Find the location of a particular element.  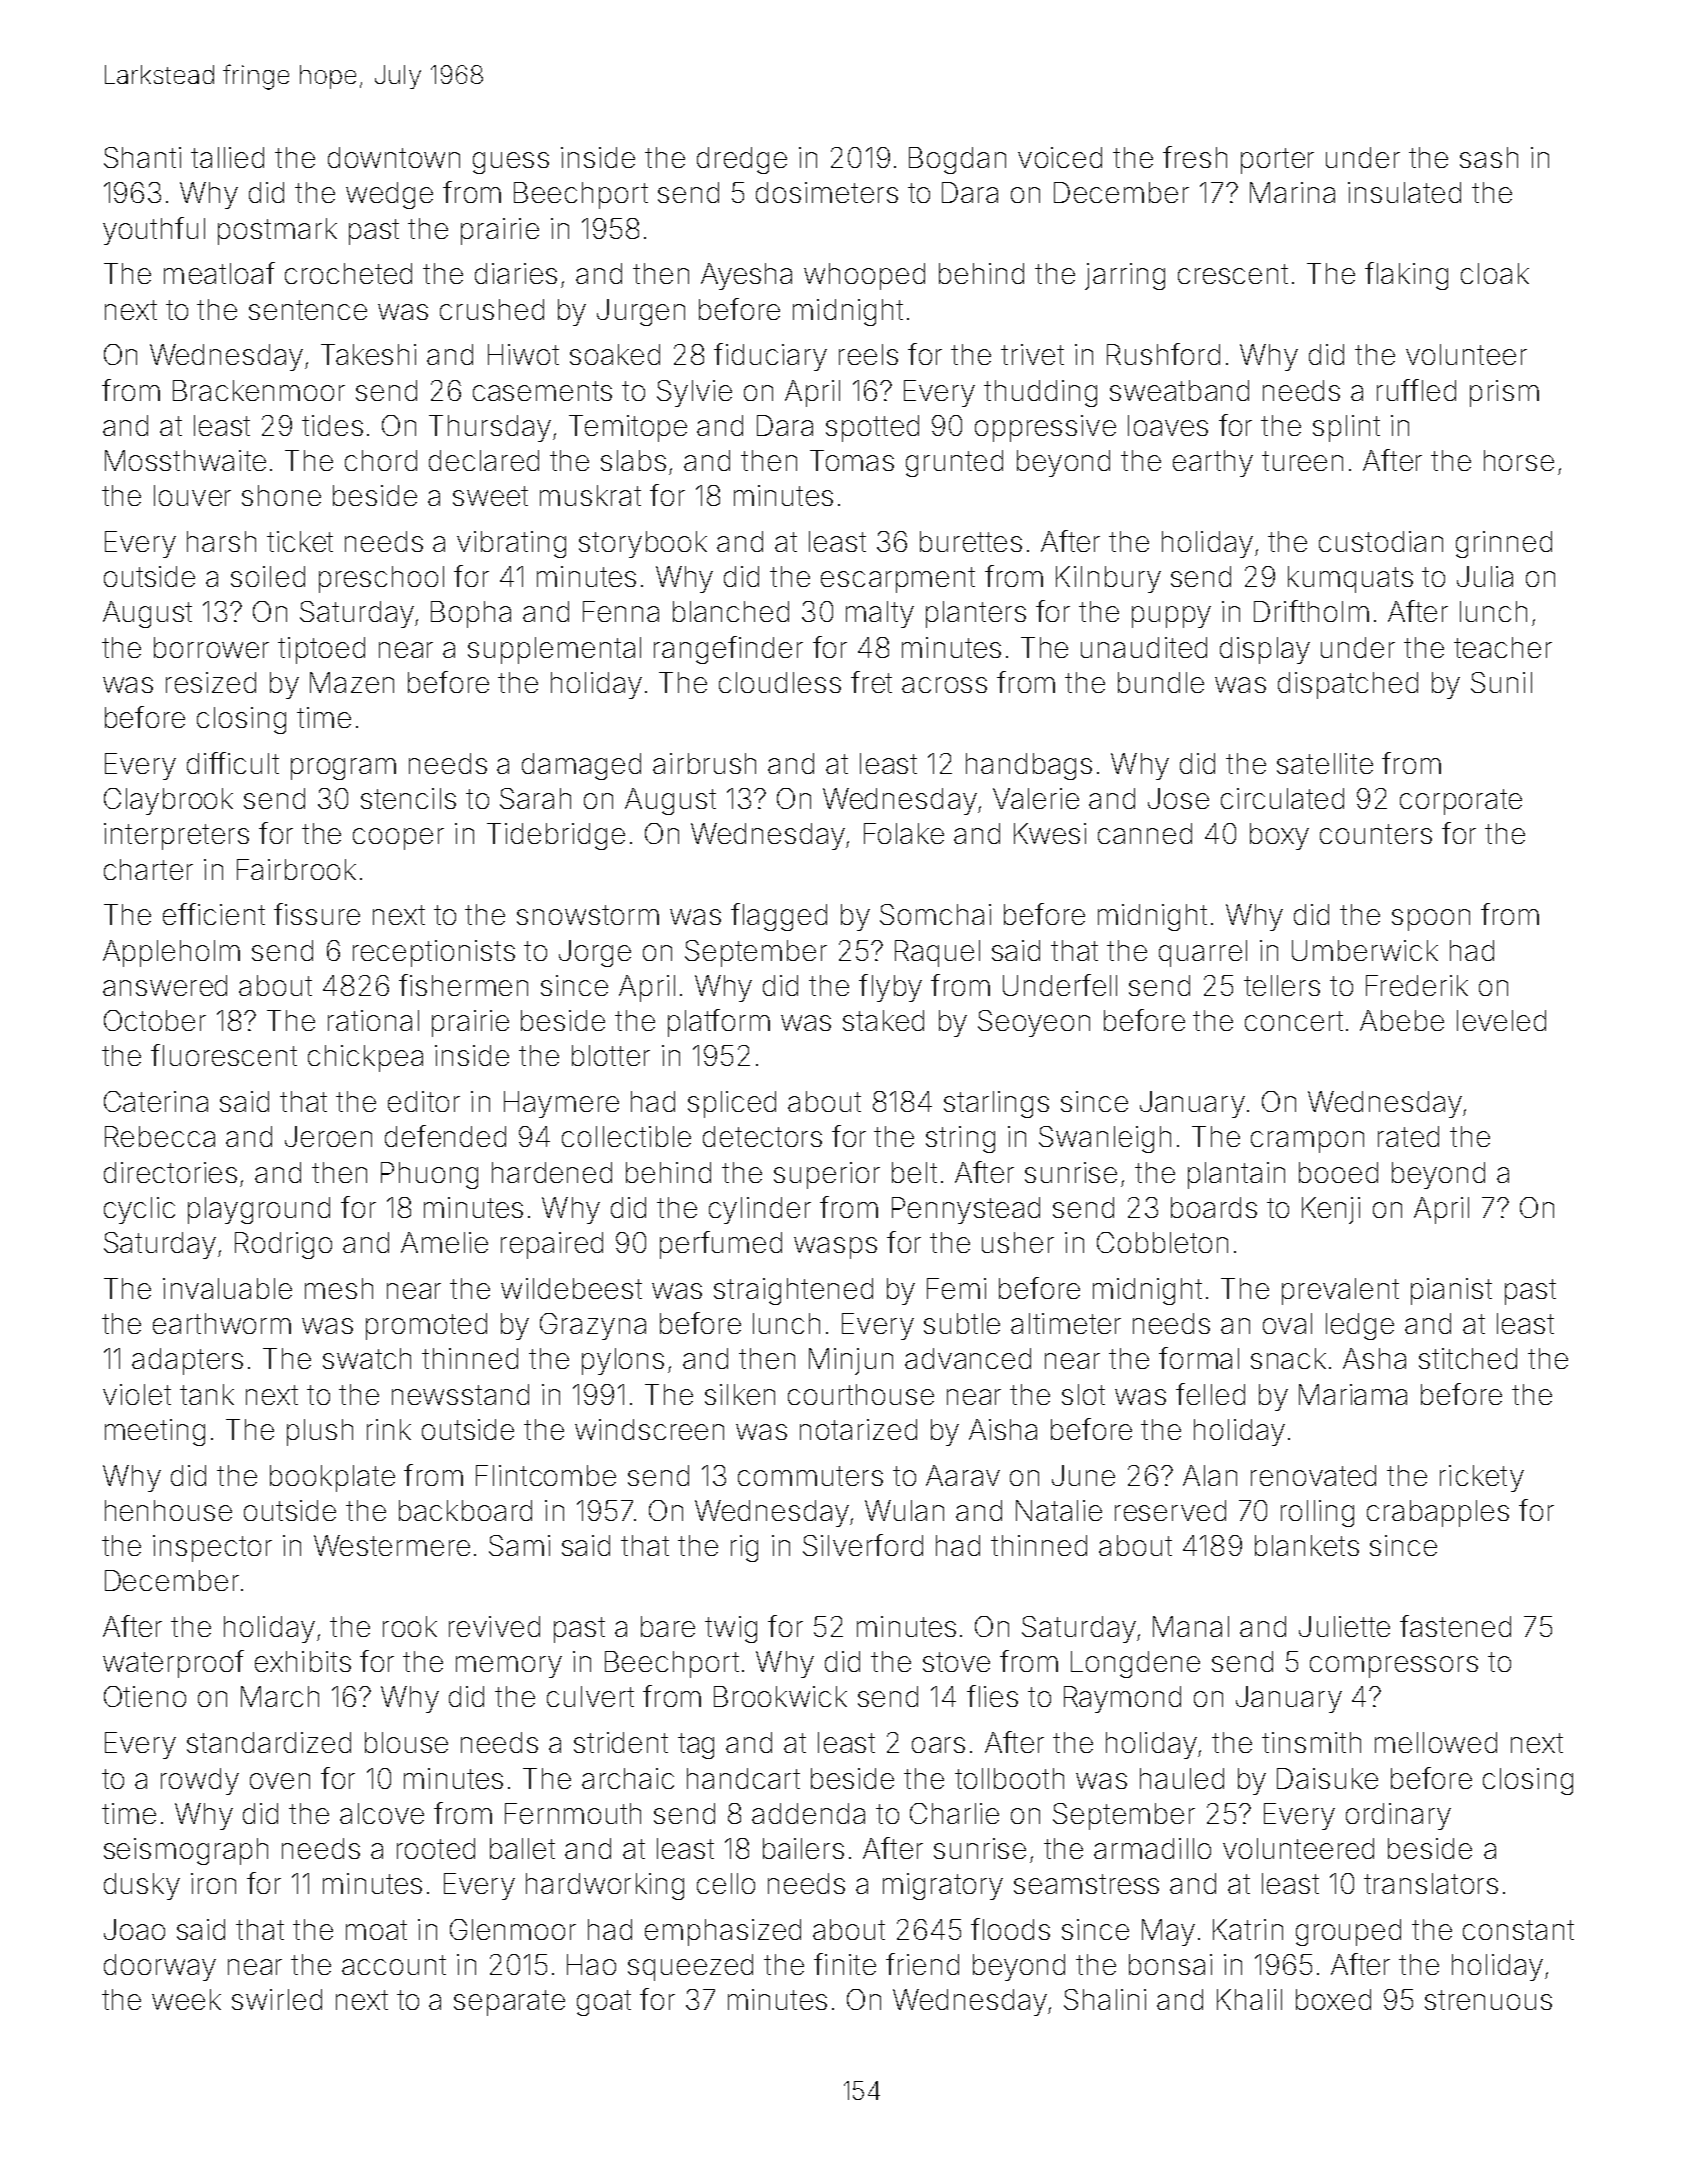

sash is located at coordinates (1489, 157).
